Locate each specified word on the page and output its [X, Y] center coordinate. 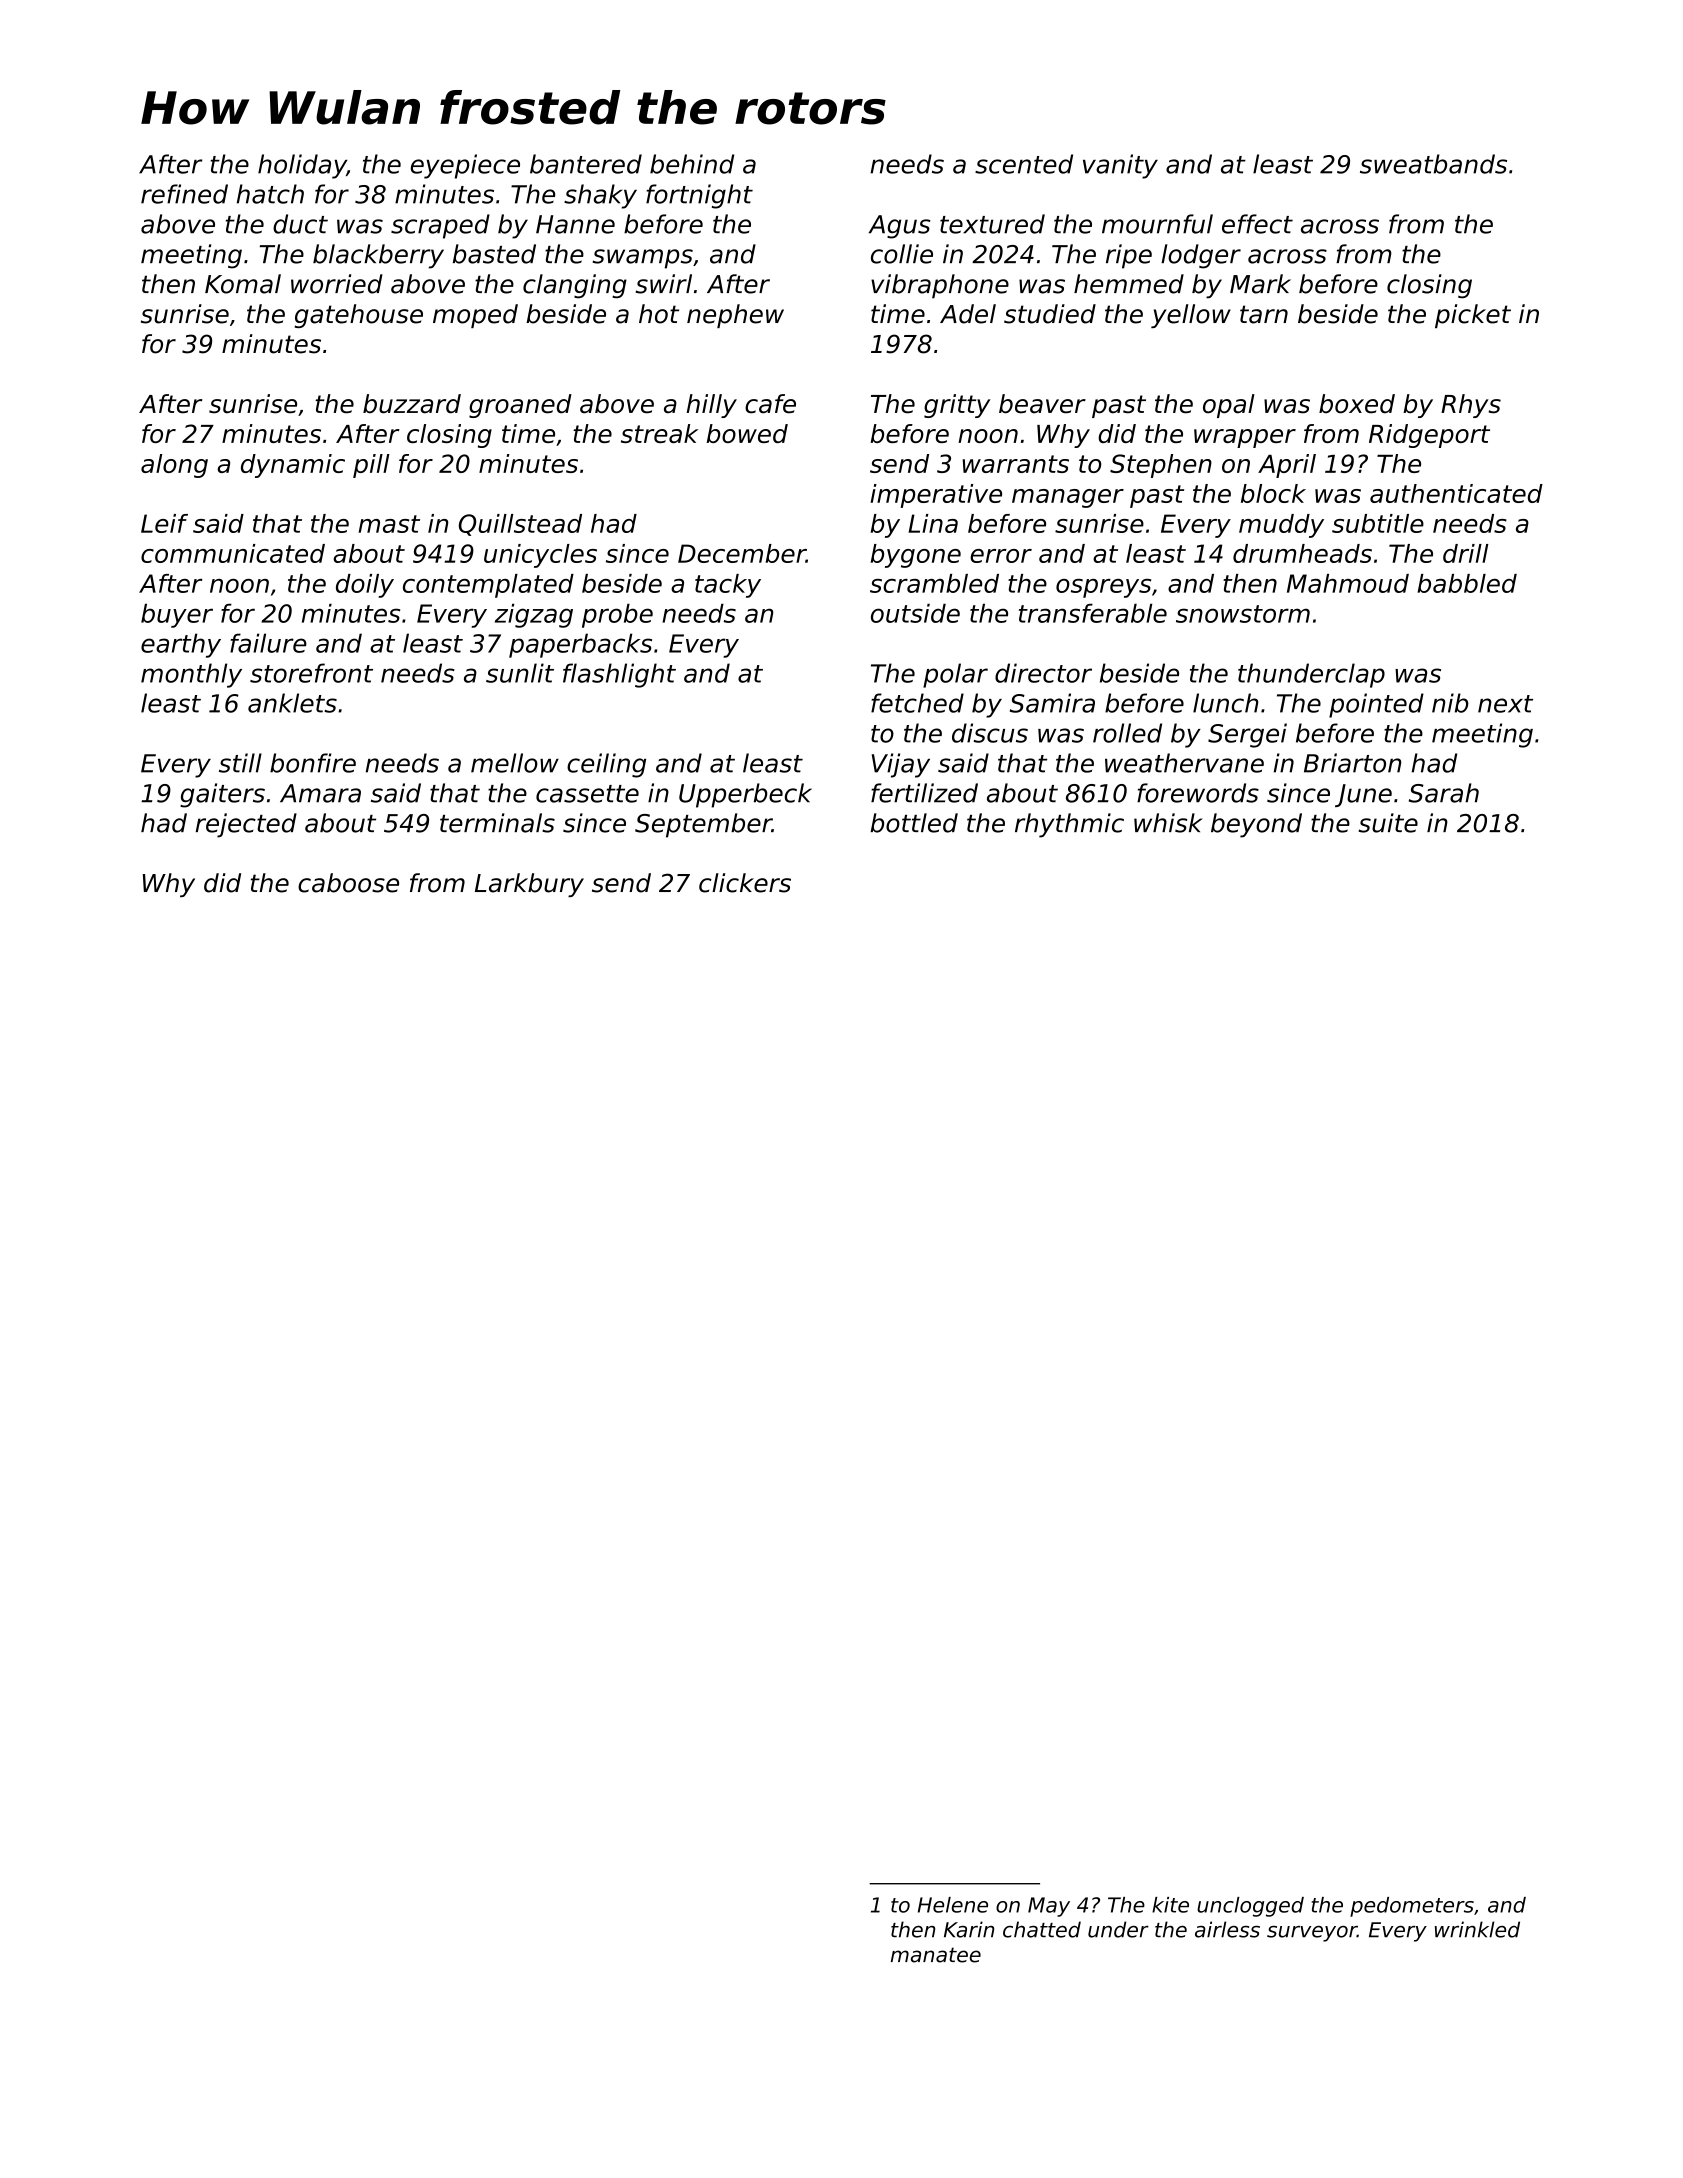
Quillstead [520, 525]
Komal [243, 284]
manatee [936, 1955]
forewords [1198, 793]
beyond [1256, 825]
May [1049, 1907]
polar [955, 675]
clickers [745, 883]
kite [1170, 1905]
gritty [957, 406]
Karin [969, 1929]
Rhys [1471, 406]
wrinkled [1477, 1929]
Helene [953, 1905]
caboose [348, 883]
